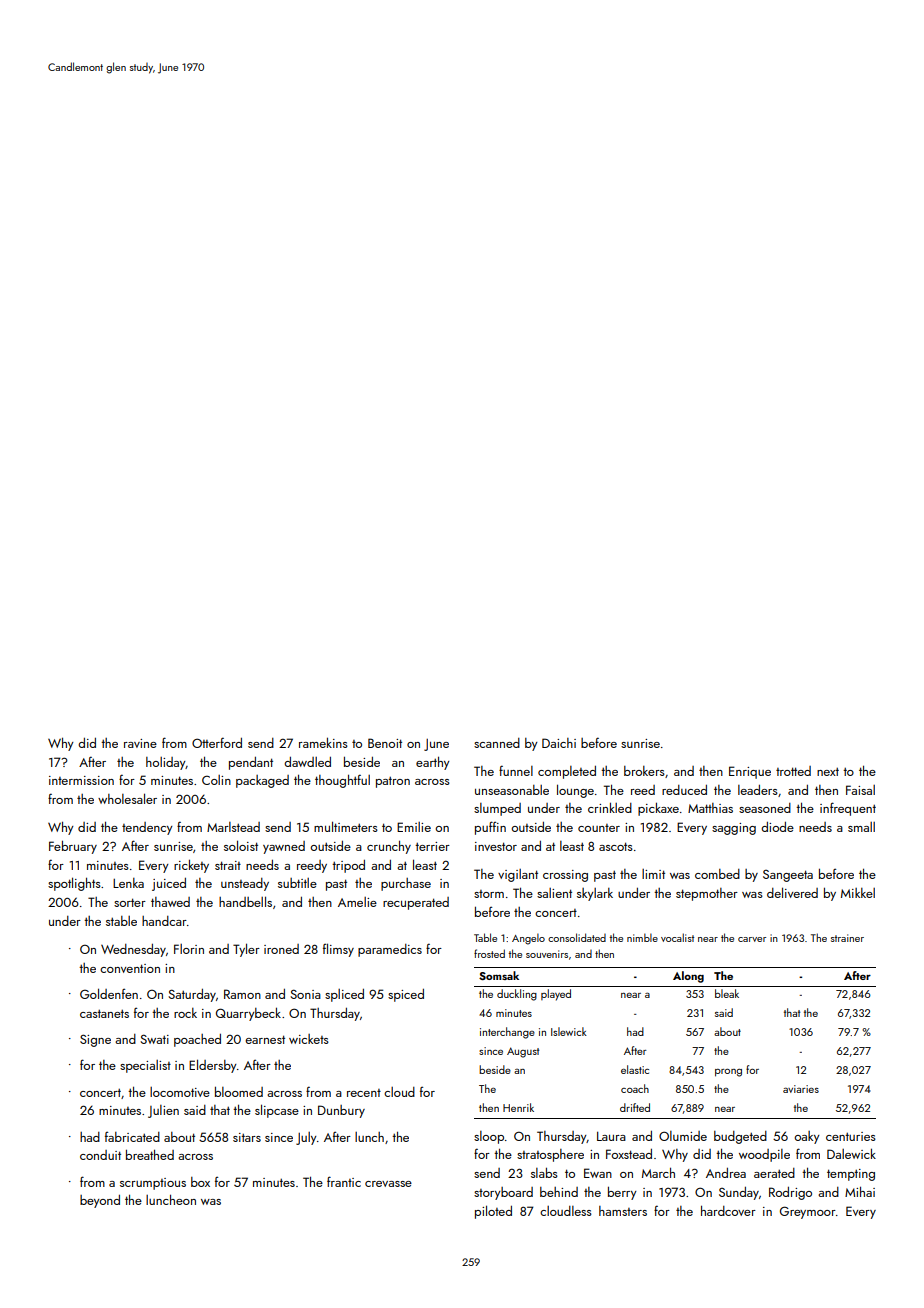  Describe the element at coordinates (344, 1181) in the screenshot. I see `frantic` at that location.
